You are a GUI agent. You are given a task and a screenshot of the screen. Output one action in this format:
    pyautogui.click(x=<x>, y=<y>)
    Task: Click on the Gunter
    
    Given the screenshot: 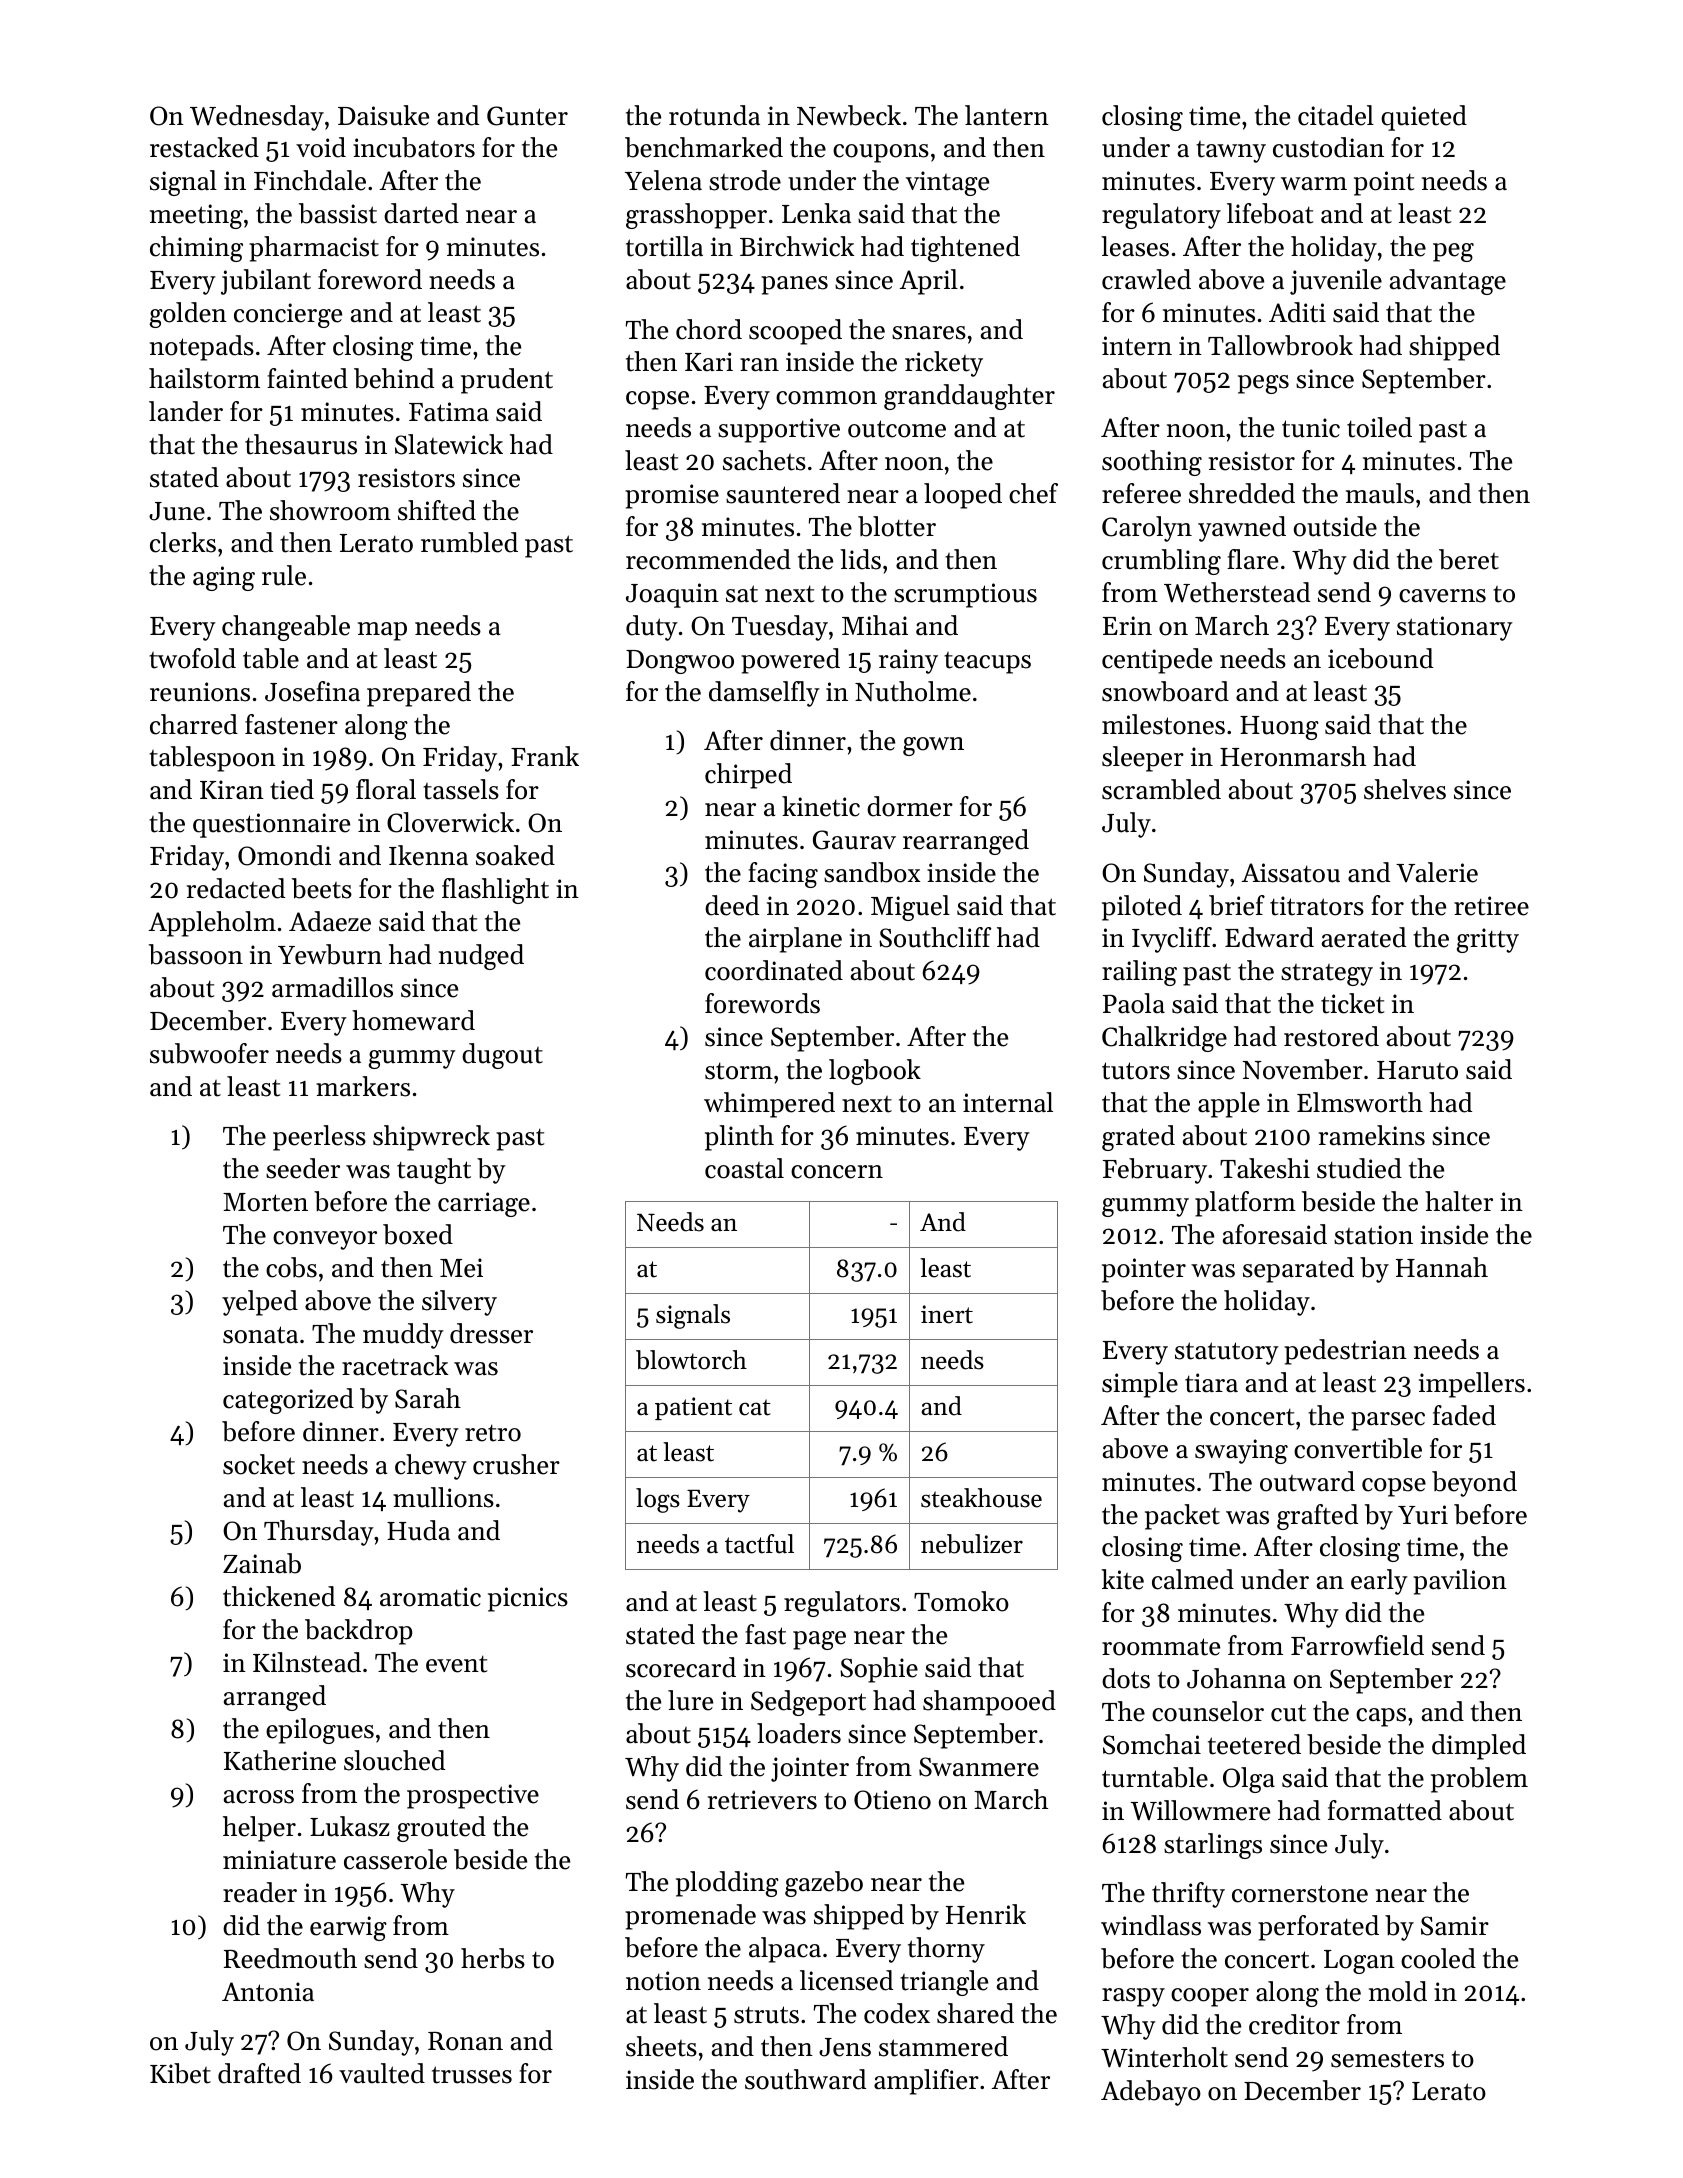 What is the action you would take?
    pyautogui.click(x=527, y=116)
